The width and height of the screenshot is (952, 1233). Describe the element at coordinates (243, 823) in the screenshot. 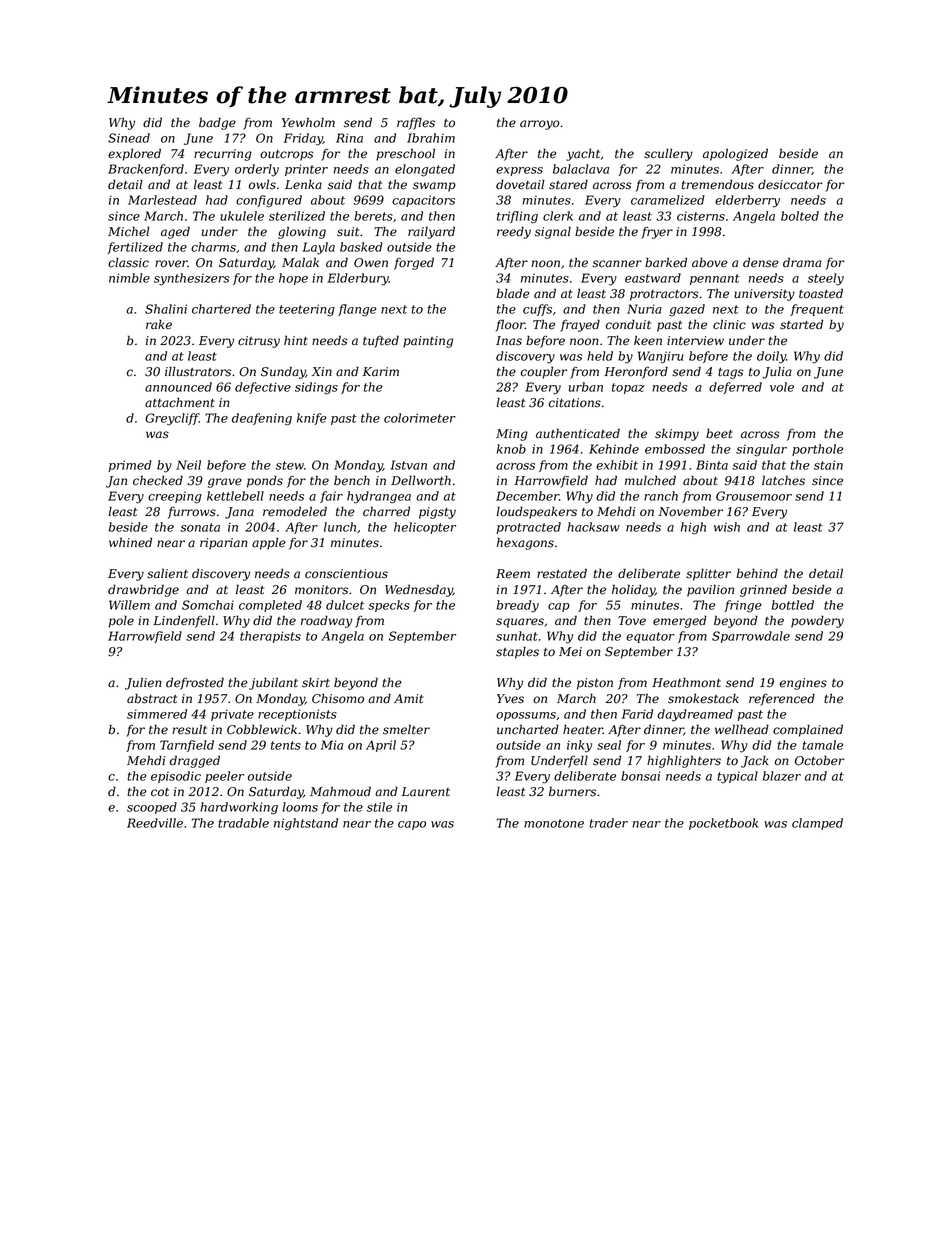

I see `tradable` at that location.
